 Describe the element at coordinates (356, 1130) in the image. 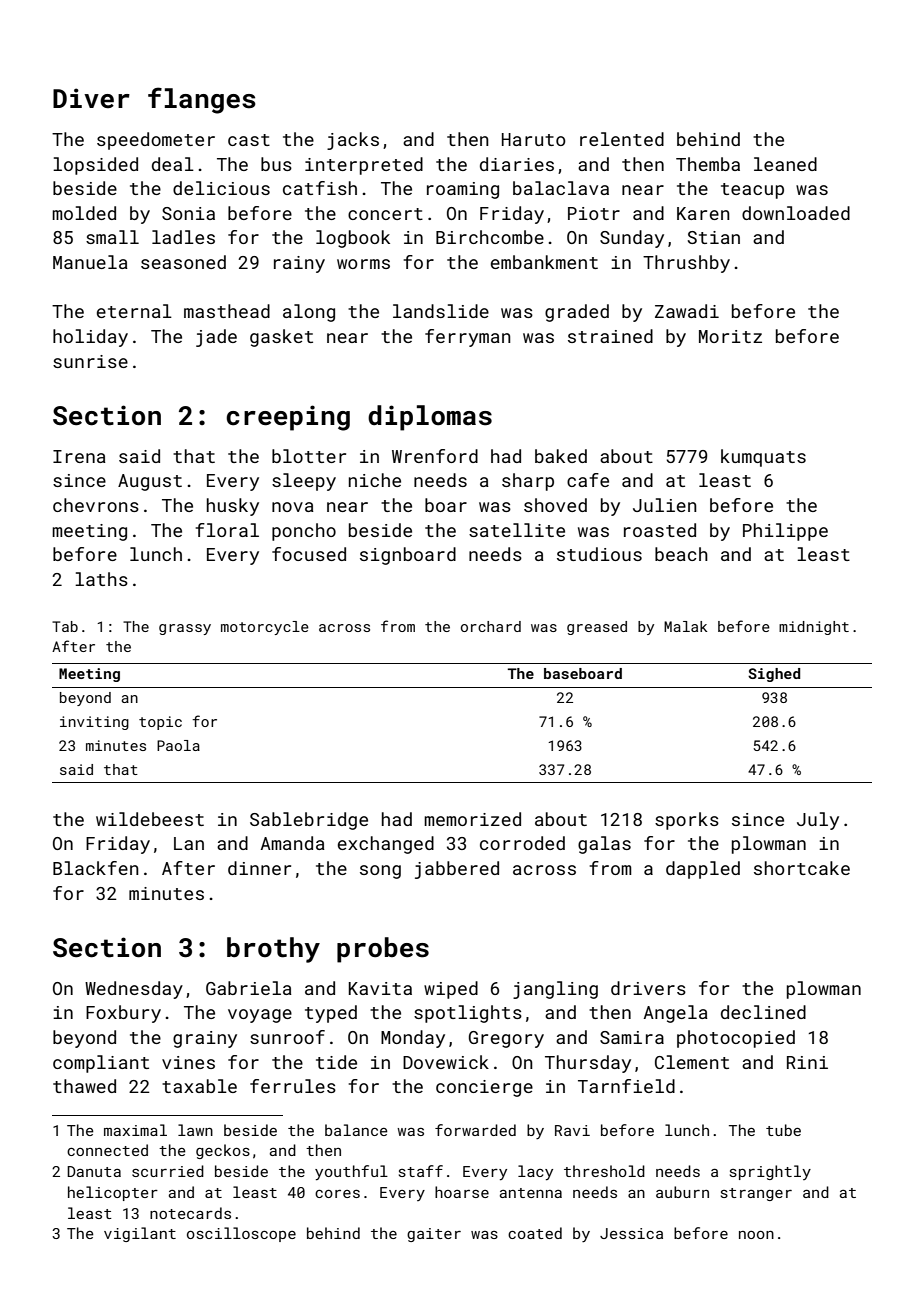

I see `balance` at that location.
